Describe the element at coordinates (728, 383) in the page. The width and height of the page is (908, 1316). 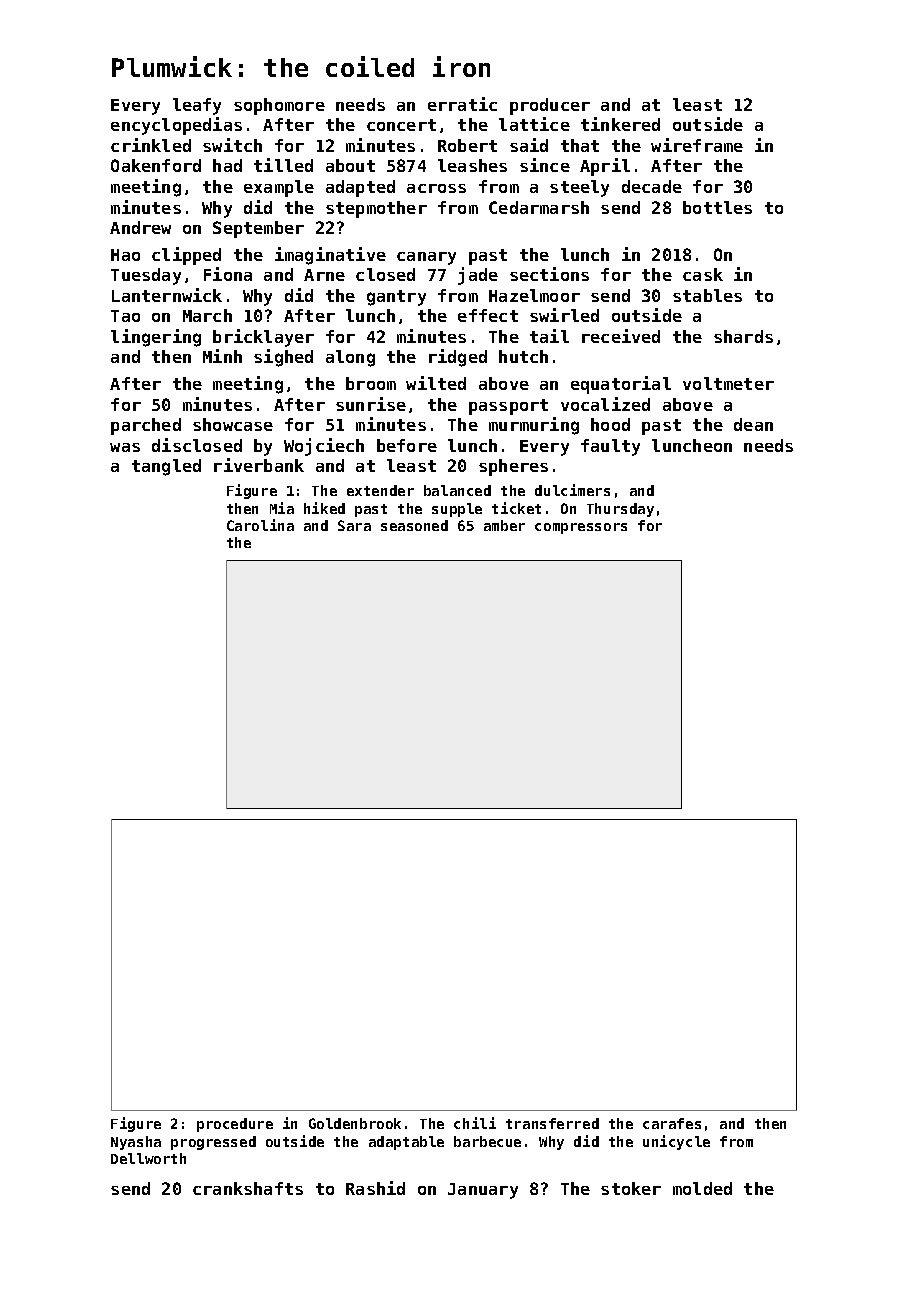
I see `voltmeter` at that location.
